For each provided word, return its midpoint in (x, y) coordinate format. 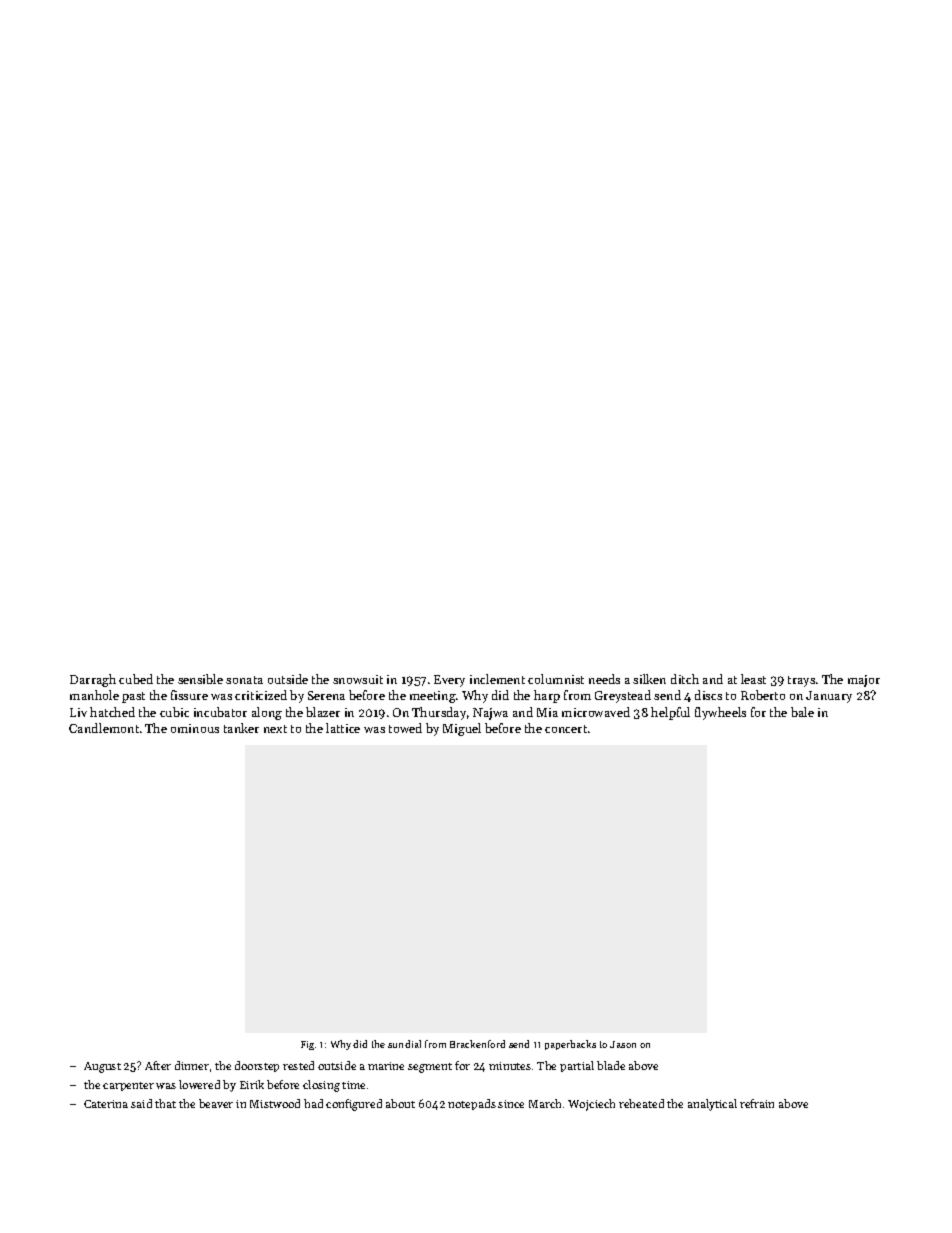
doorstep (257, 1066)
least (753, 679)
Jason (623, 1044)
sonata (244, 680)
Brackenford (477, 1044)
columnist (556, 679)
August (102, 1067)
